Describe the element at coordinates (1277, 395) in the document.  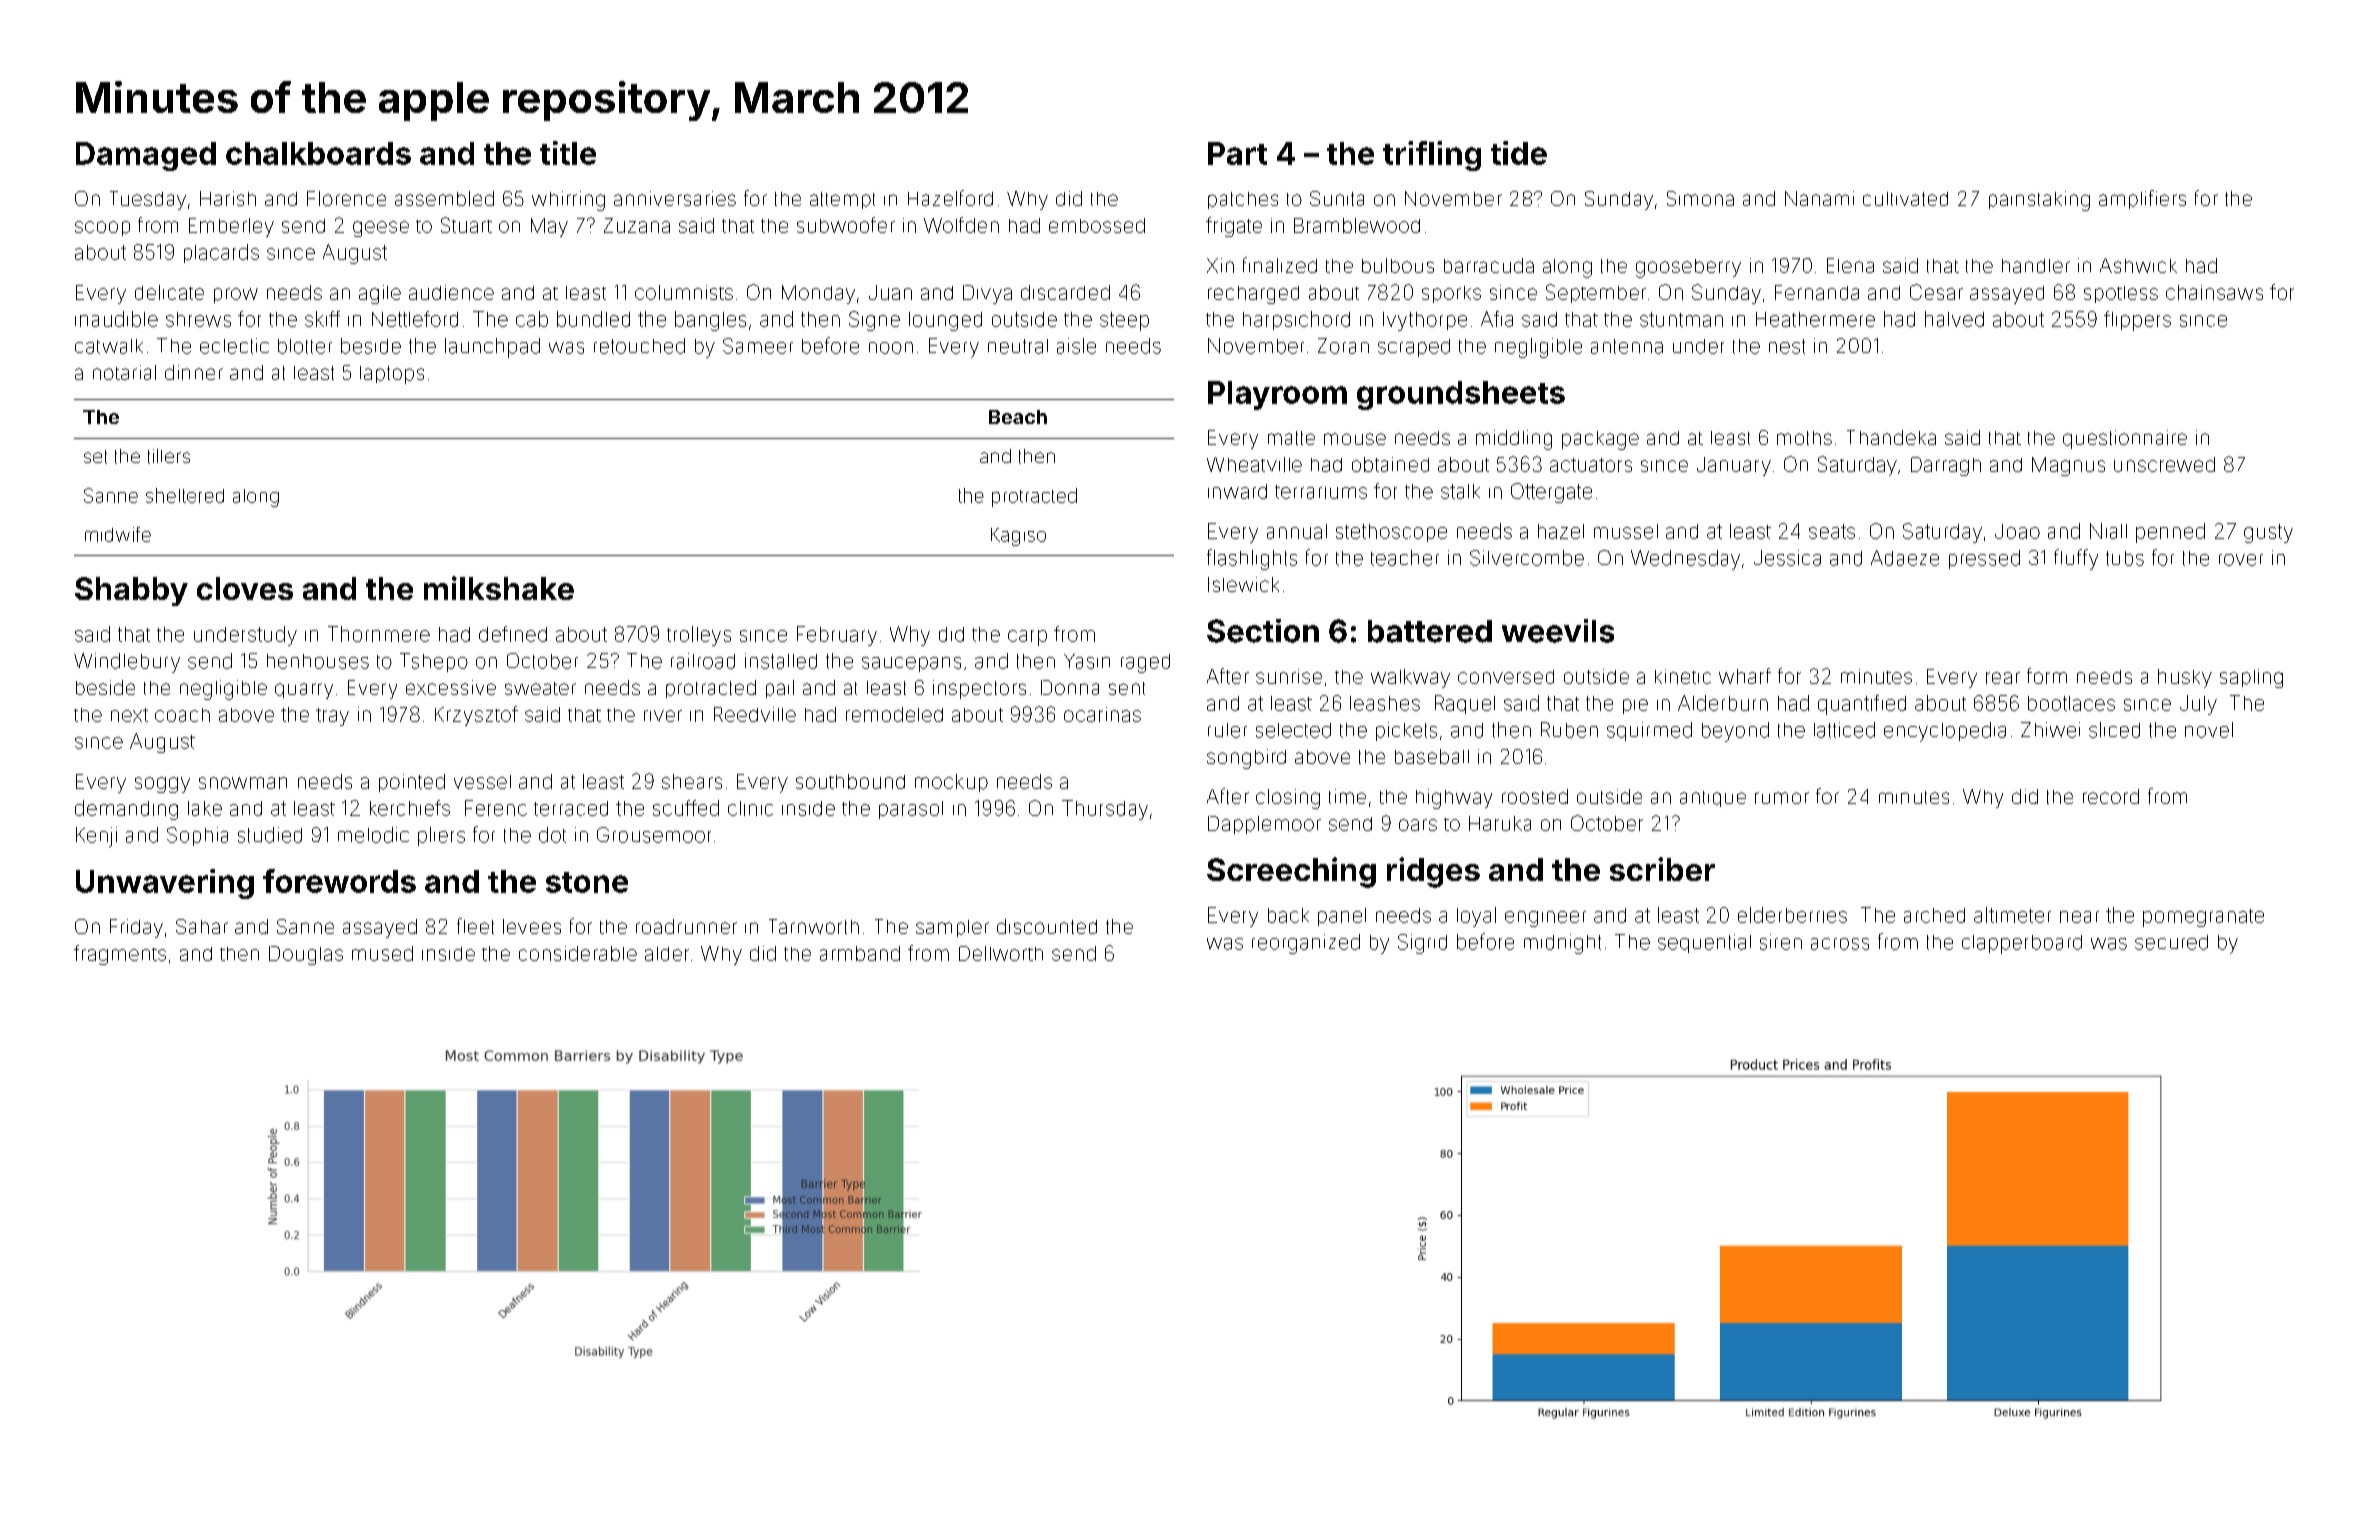
I see `Playroom` at that location.
